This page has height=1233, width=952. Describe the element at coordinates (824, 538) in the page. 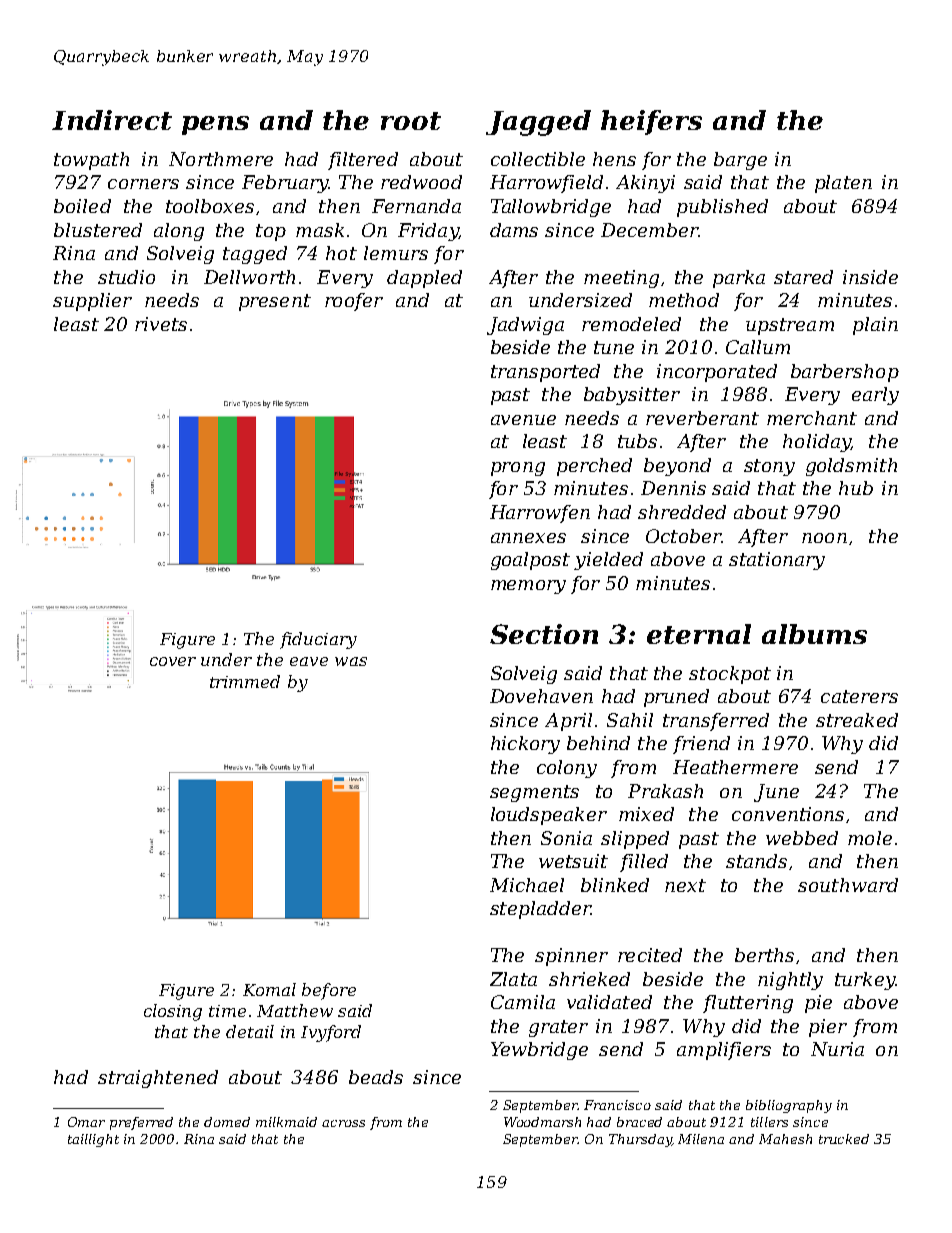

I see `noon` at that location.
